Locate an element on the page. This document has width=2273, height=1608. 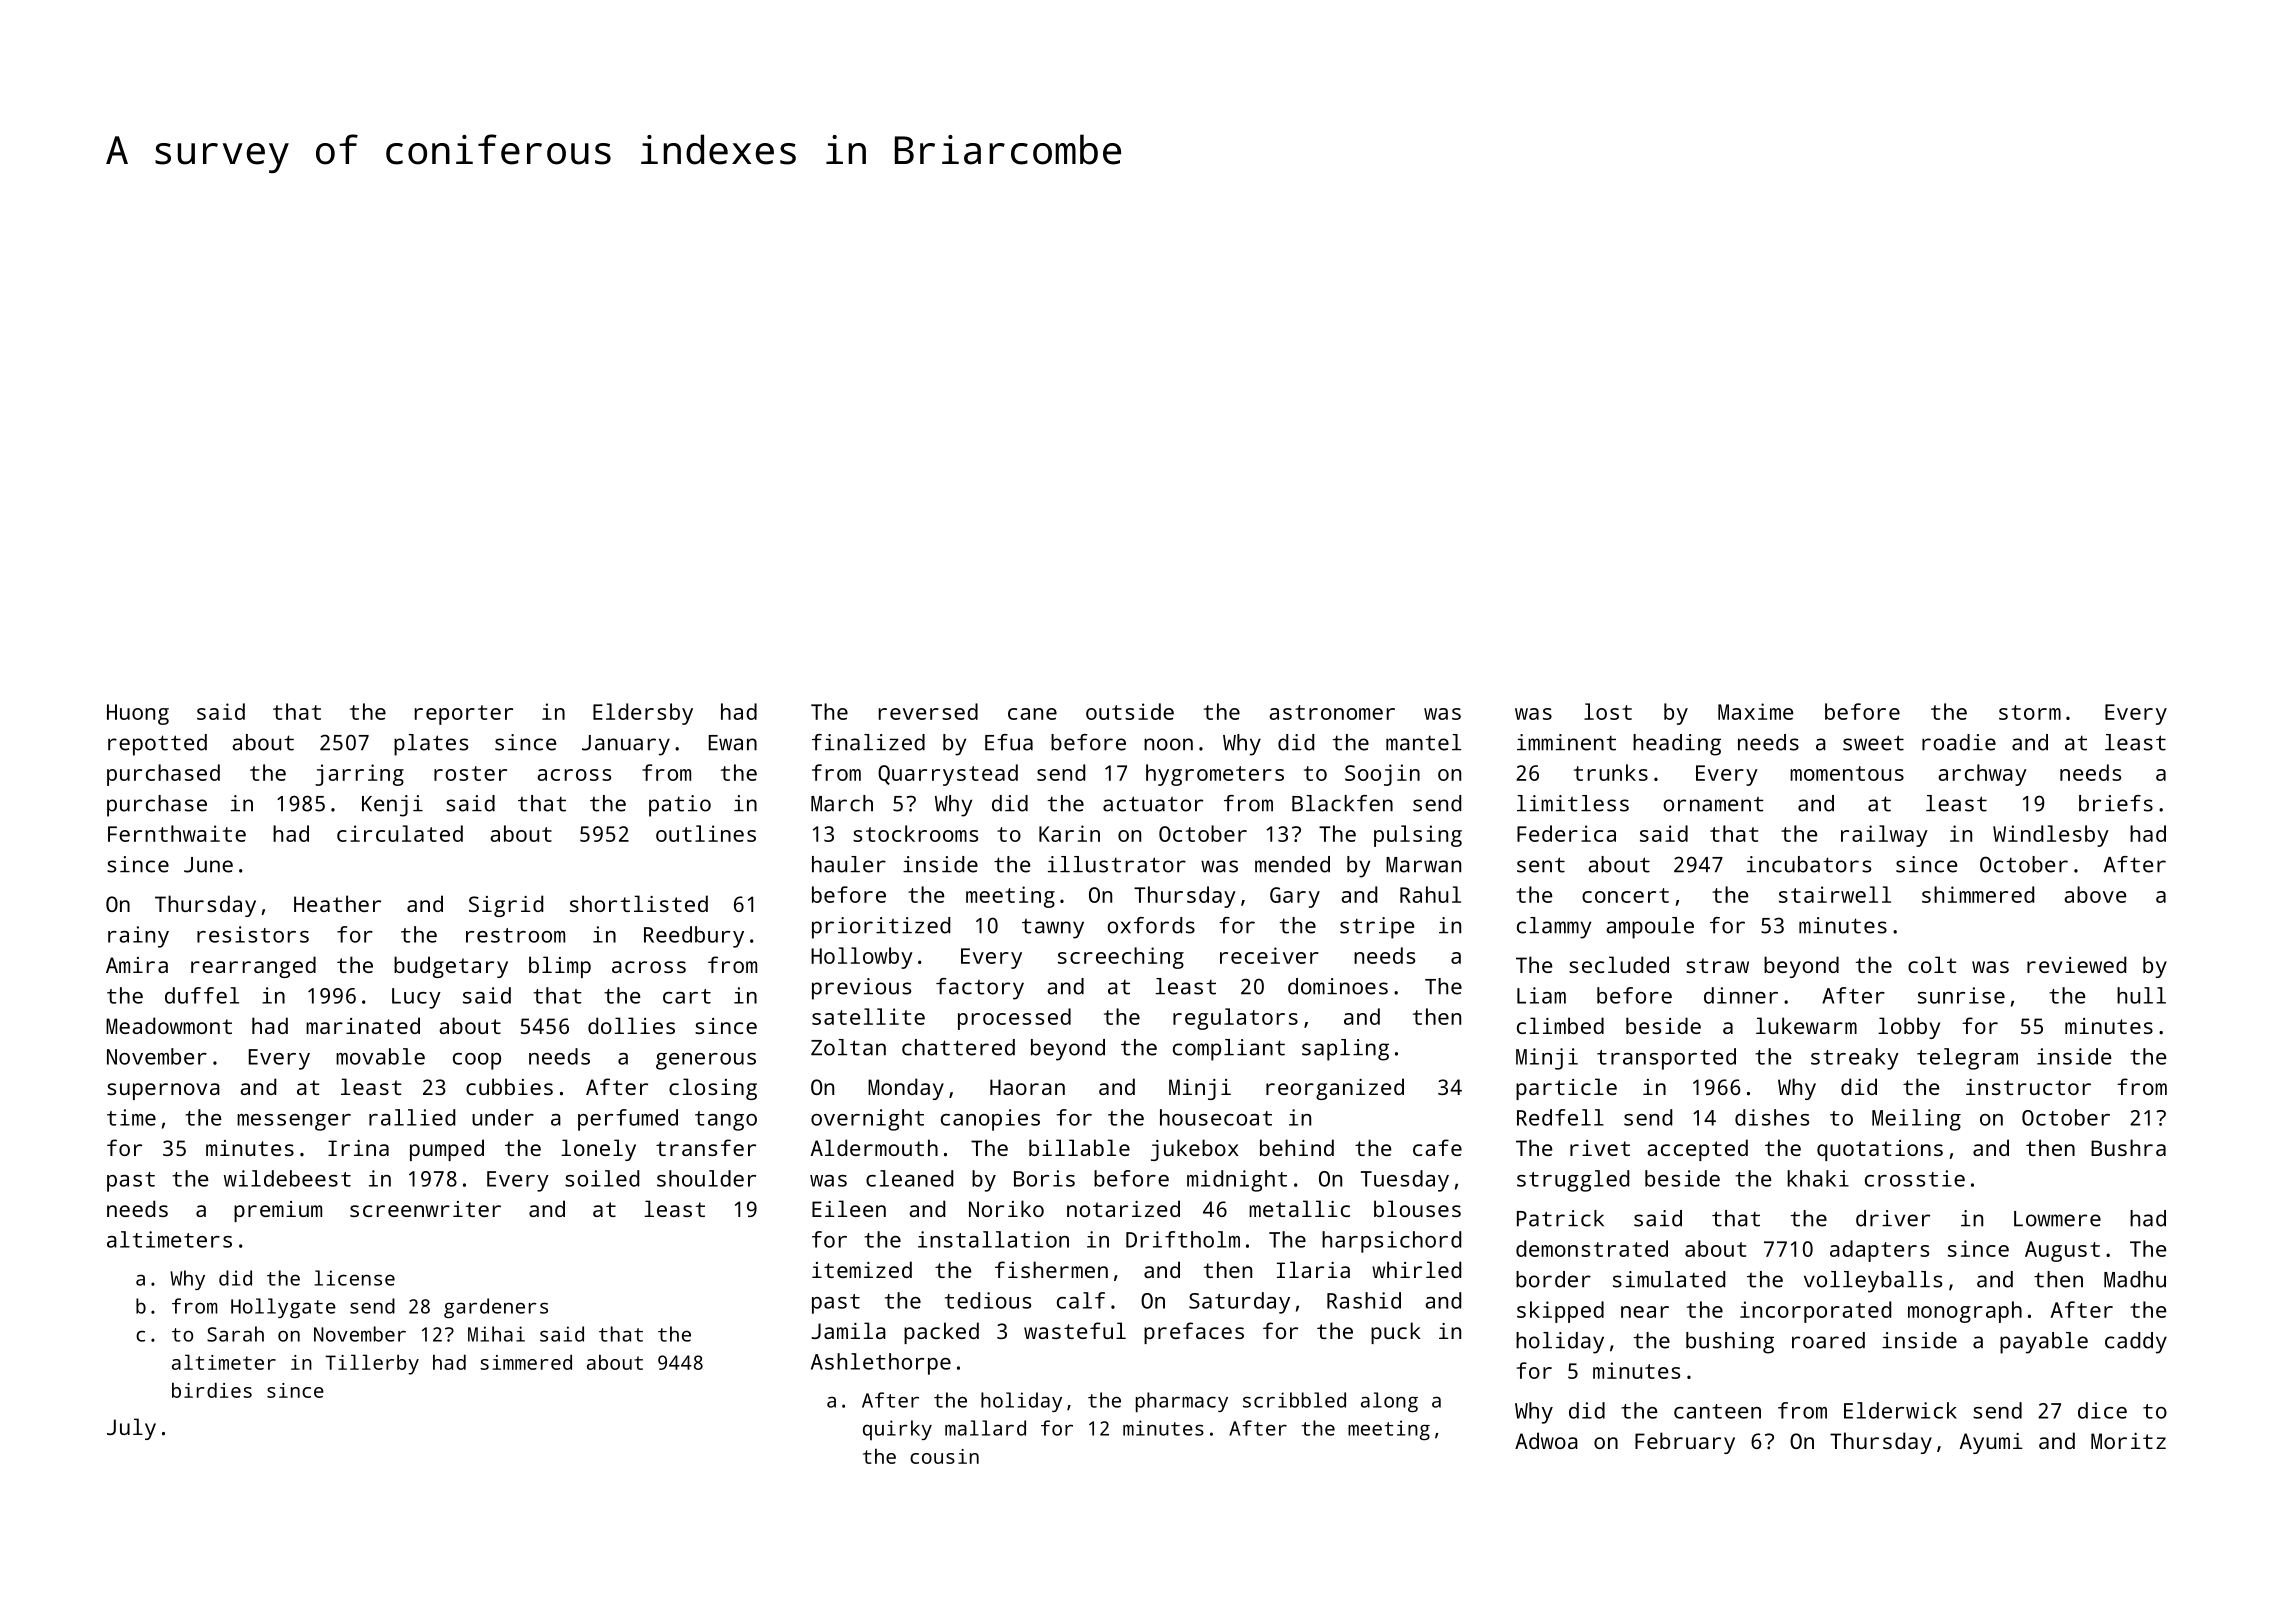
August is located at coordinates (2062, 1251).
